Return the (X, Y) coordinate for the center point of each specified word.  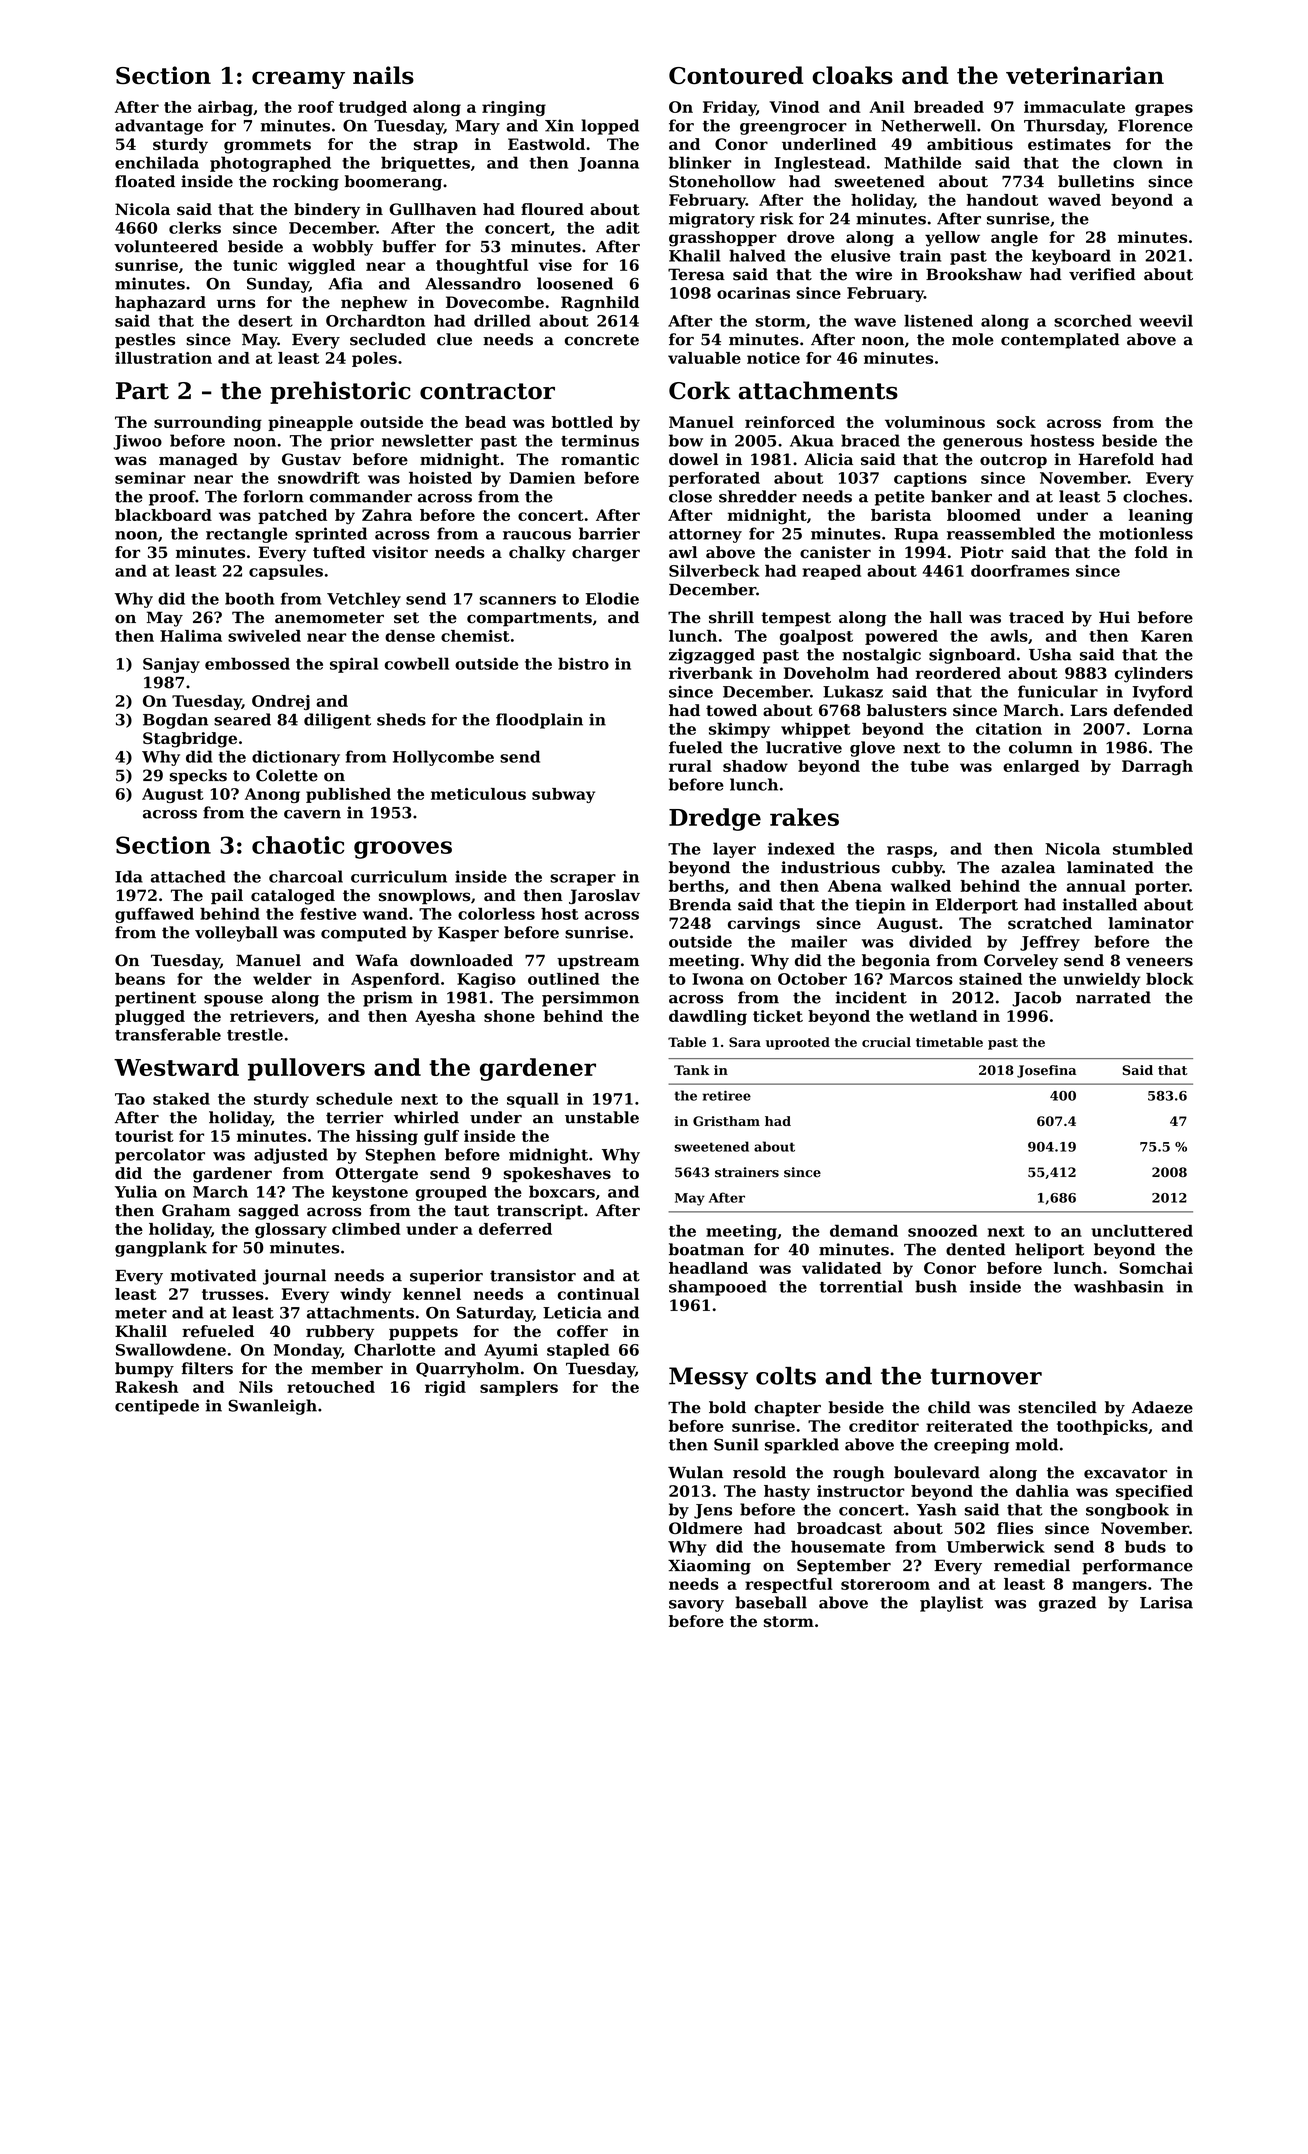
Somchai (1156, 1268)
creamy (298, 80)
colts (786, 1376)
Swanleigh (272, 1407)
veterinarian (1085, 75)
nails (383, 75)
